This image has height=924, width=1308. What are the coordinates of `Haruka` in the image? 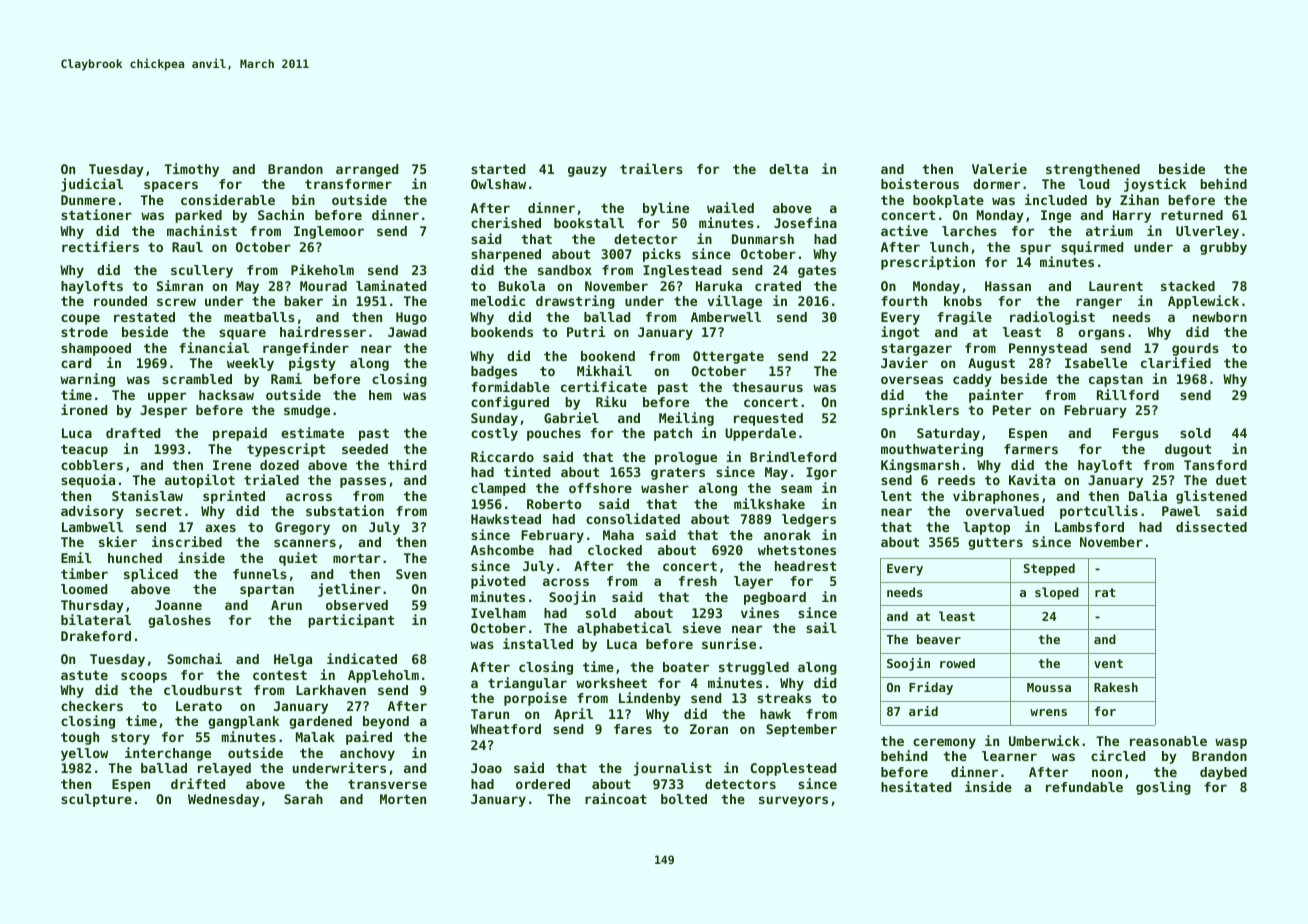 It's located at (719, 286).
